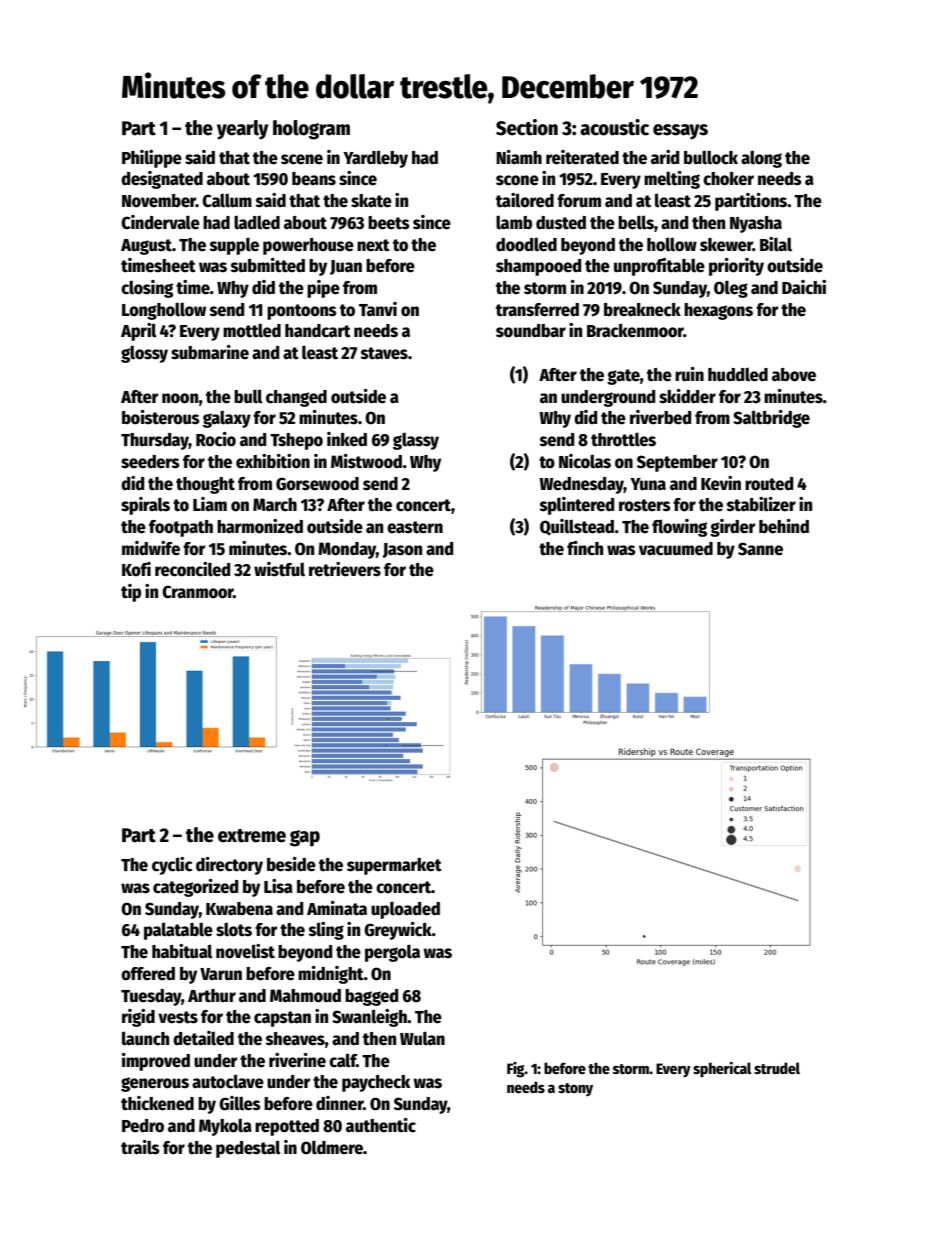 The image size is (952, 1233). Describe the element at coordinates (198, 592) in the screenshot. I see `Cranmoor` at that location.
